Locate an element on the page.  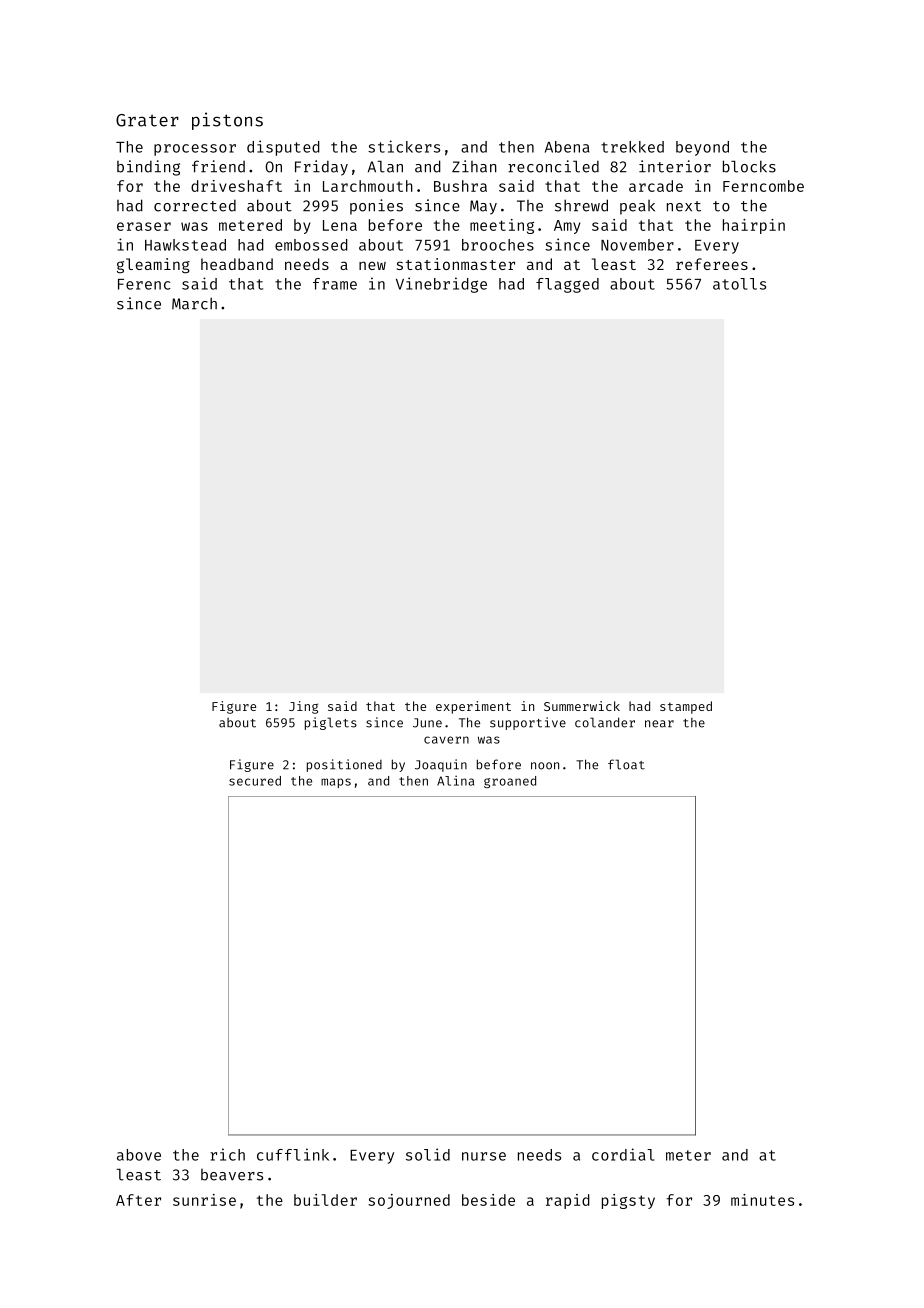
Zihan is located at coordinates (474, 166).
